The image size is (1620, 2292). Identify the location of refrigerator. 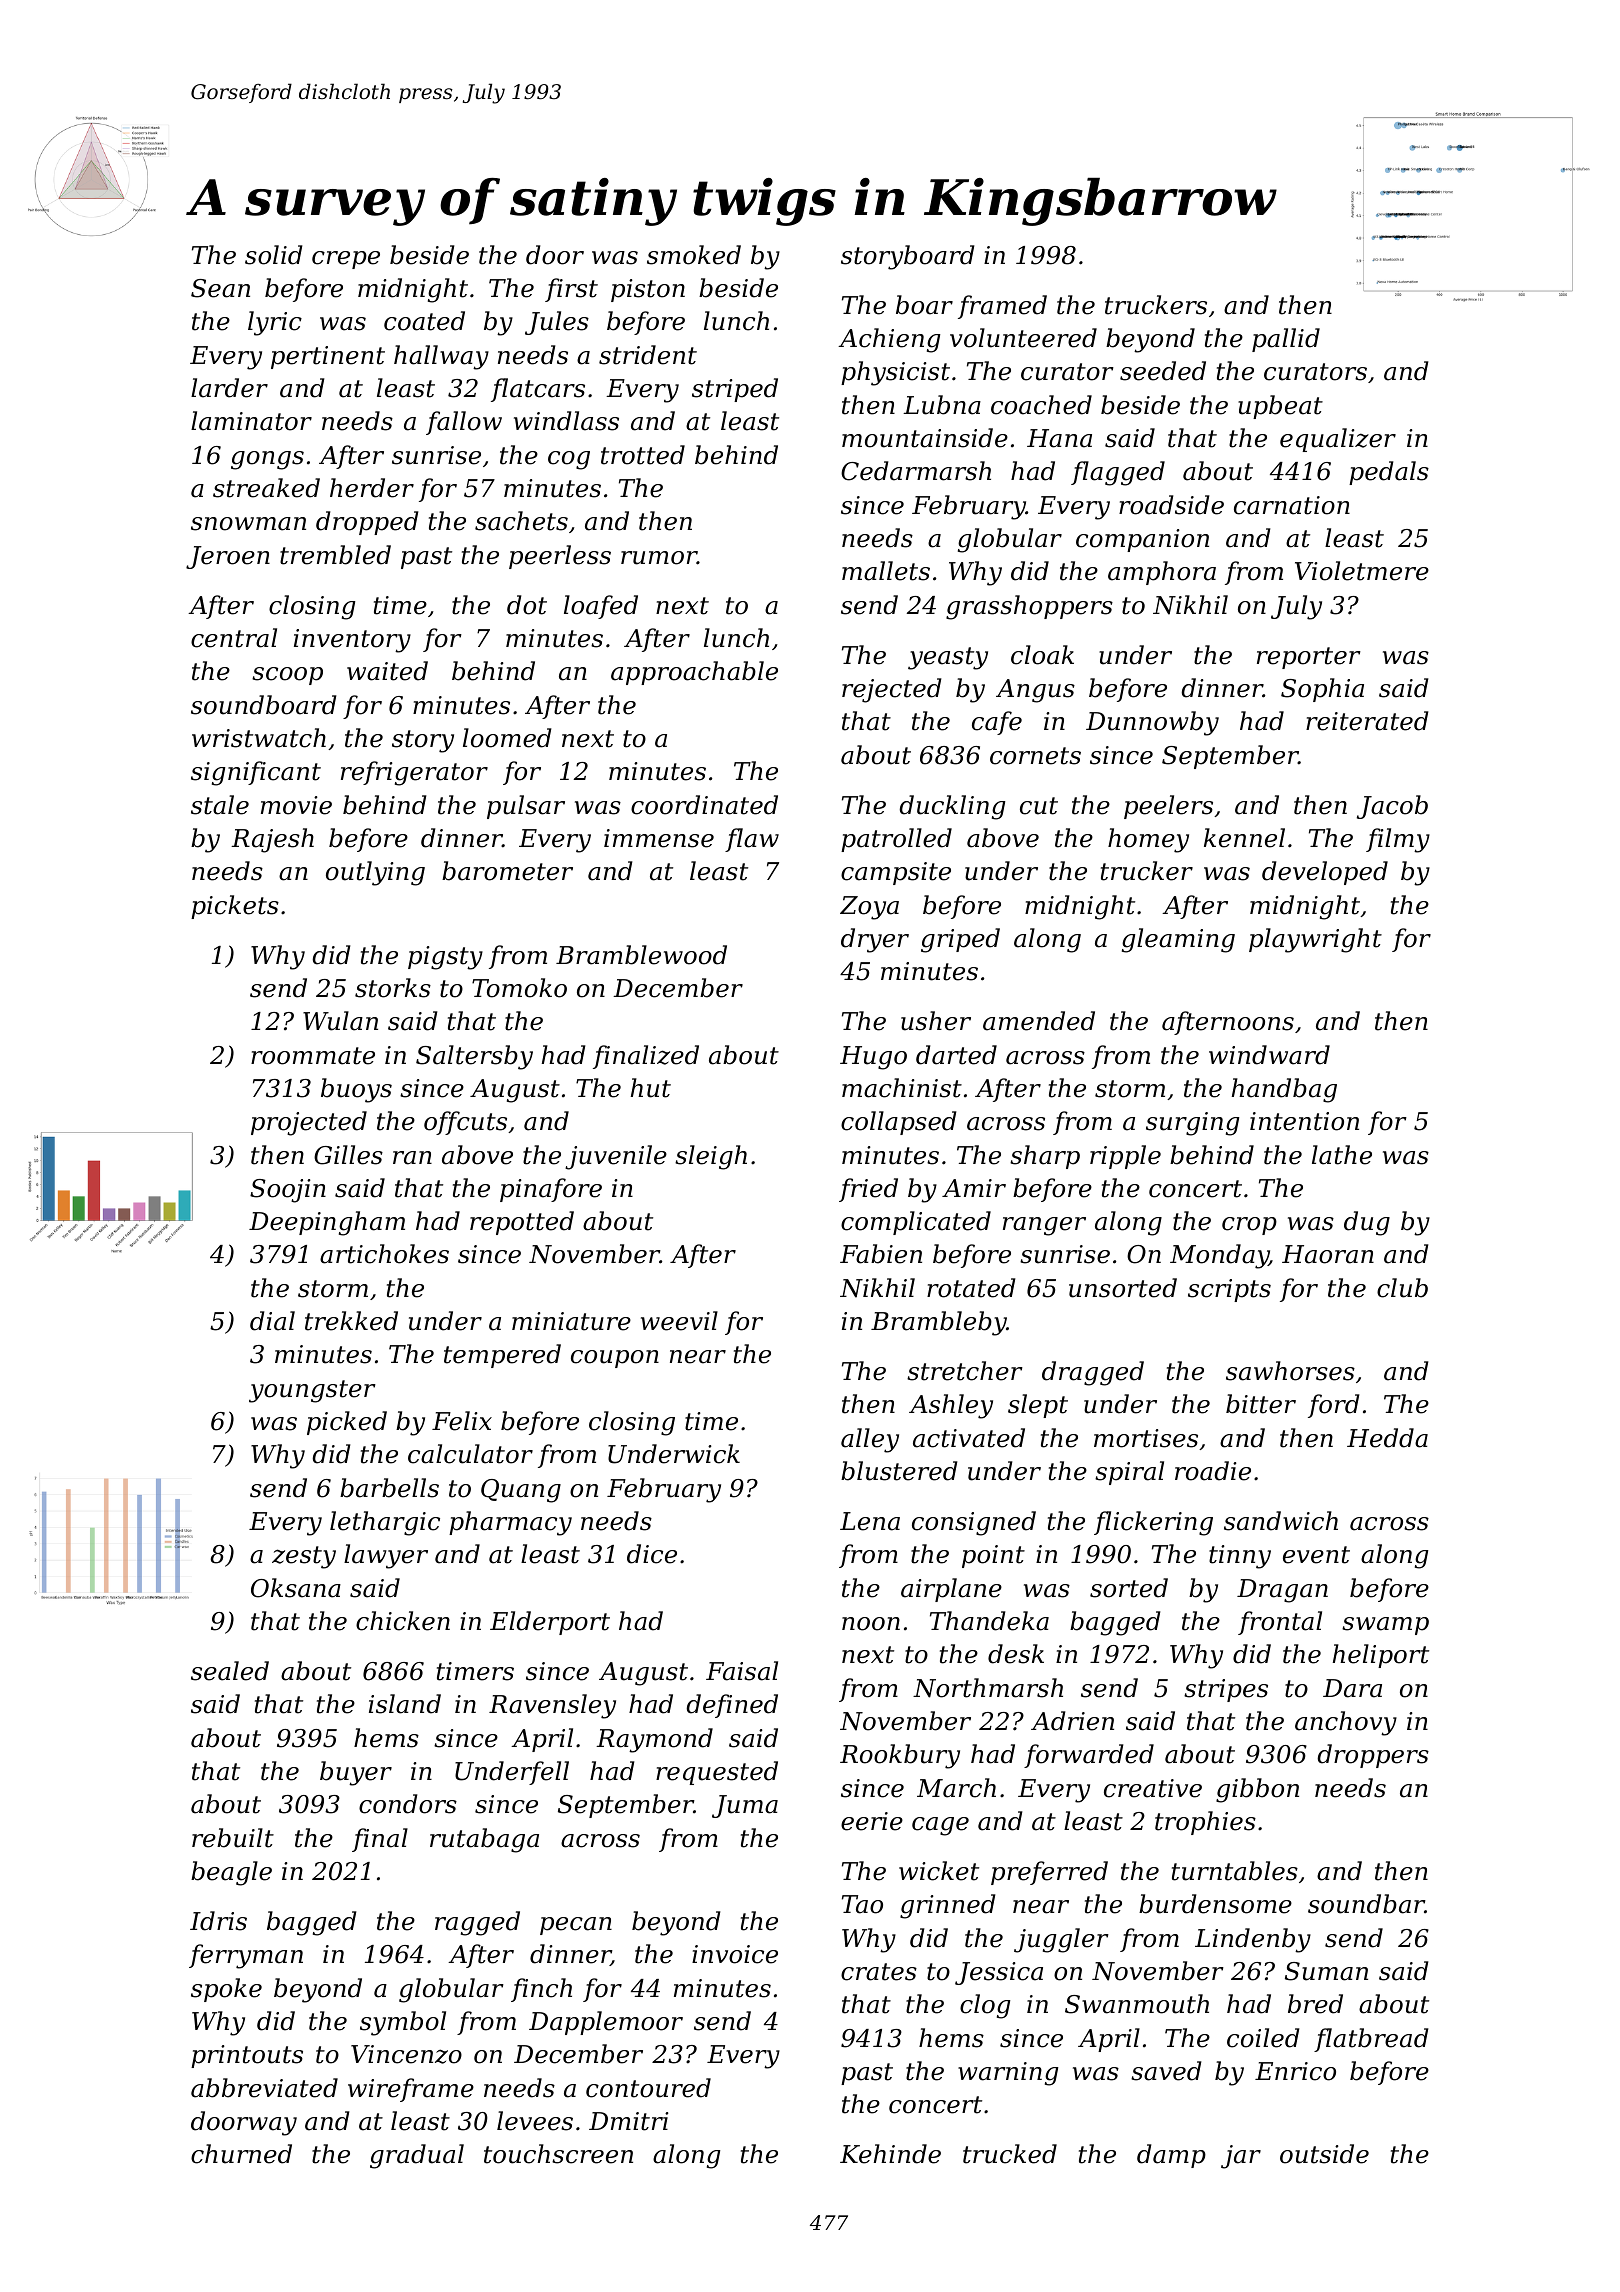
(414, 773).
